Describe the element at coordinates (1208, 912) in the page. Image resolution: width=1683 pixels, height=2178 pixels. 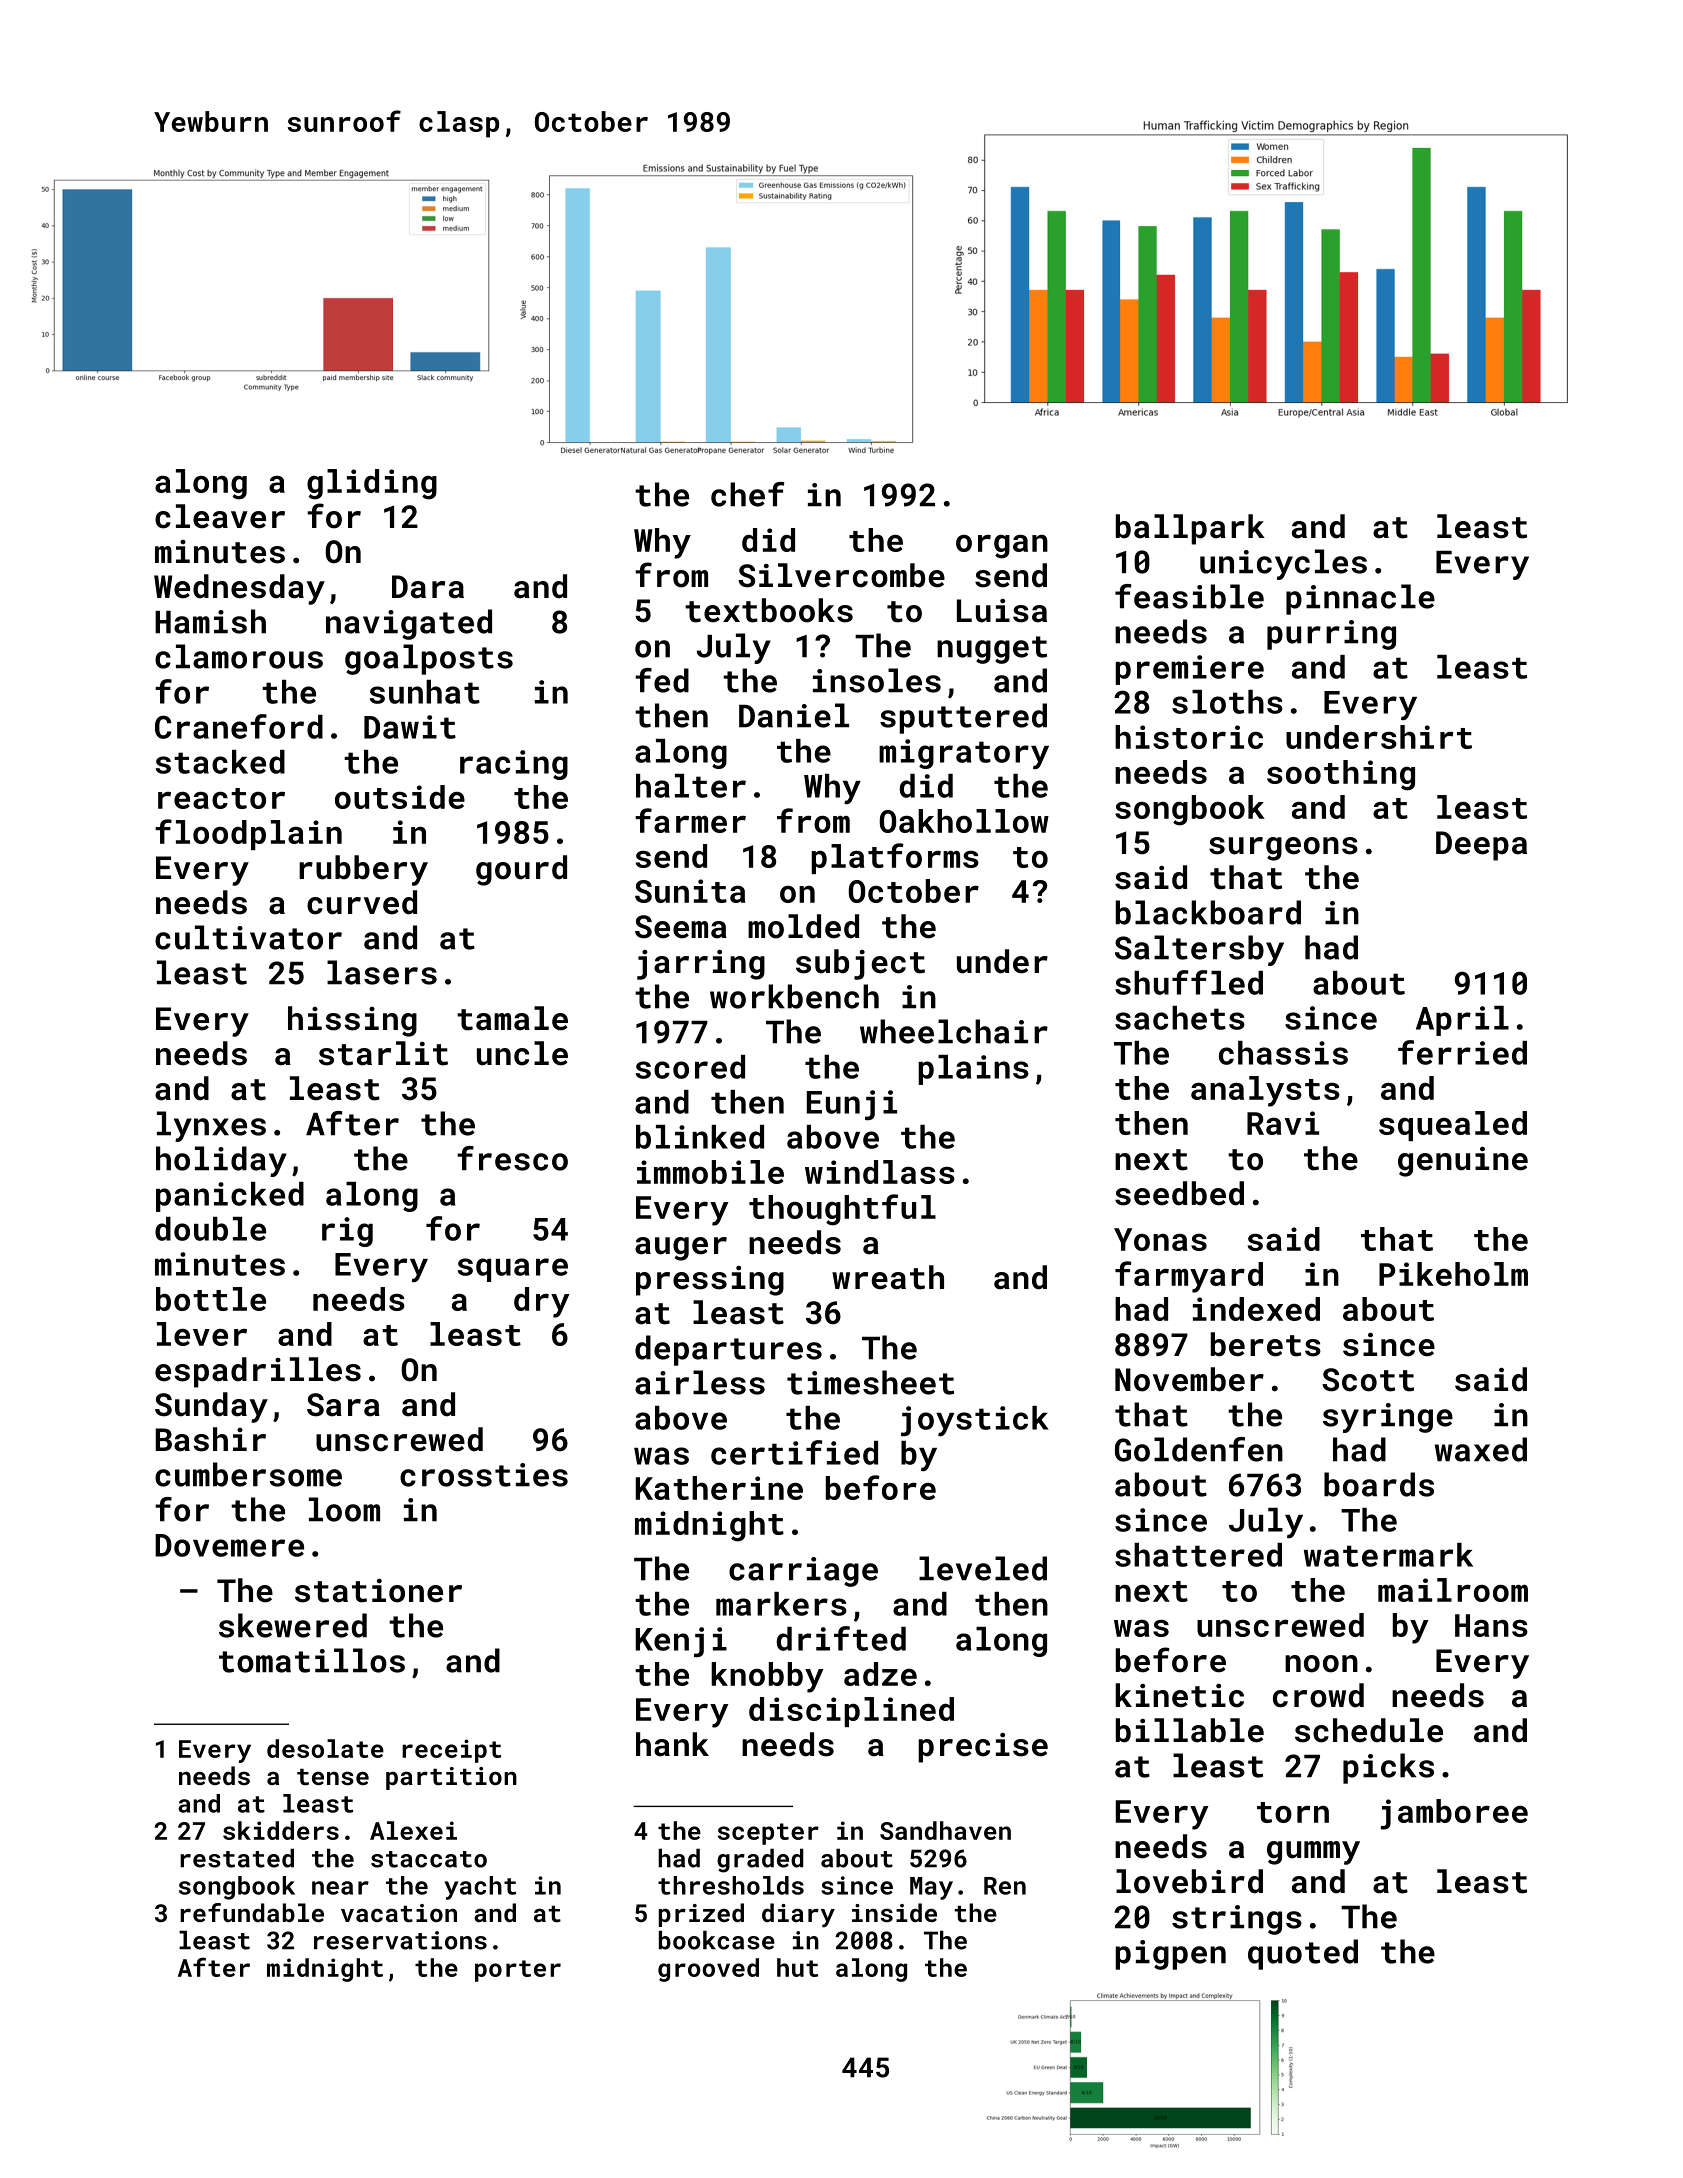
I see `blackboard` at that location.
